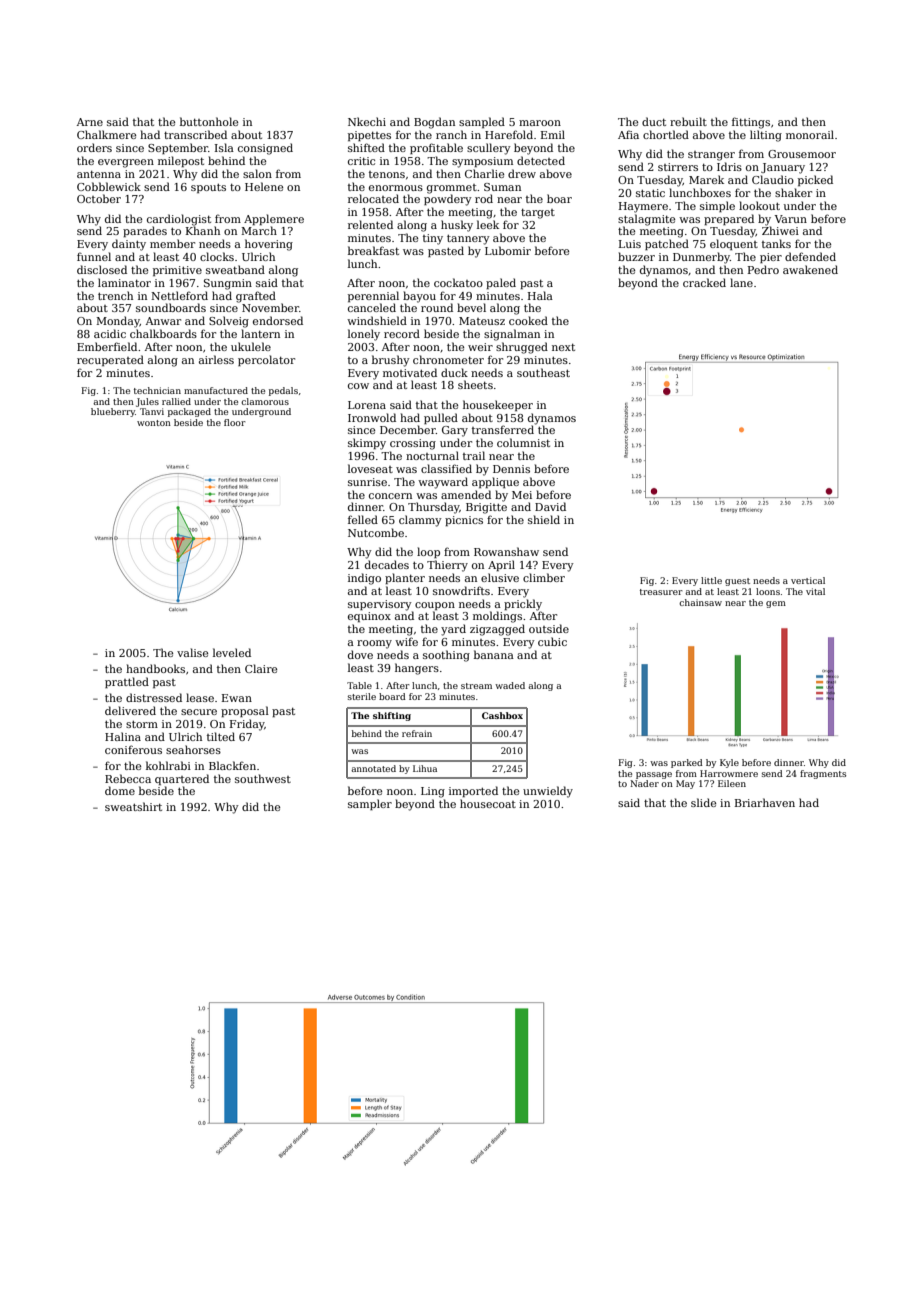  Describe the element at coordinates (486, 508) in the page. I see `Brigitte` at that location.
